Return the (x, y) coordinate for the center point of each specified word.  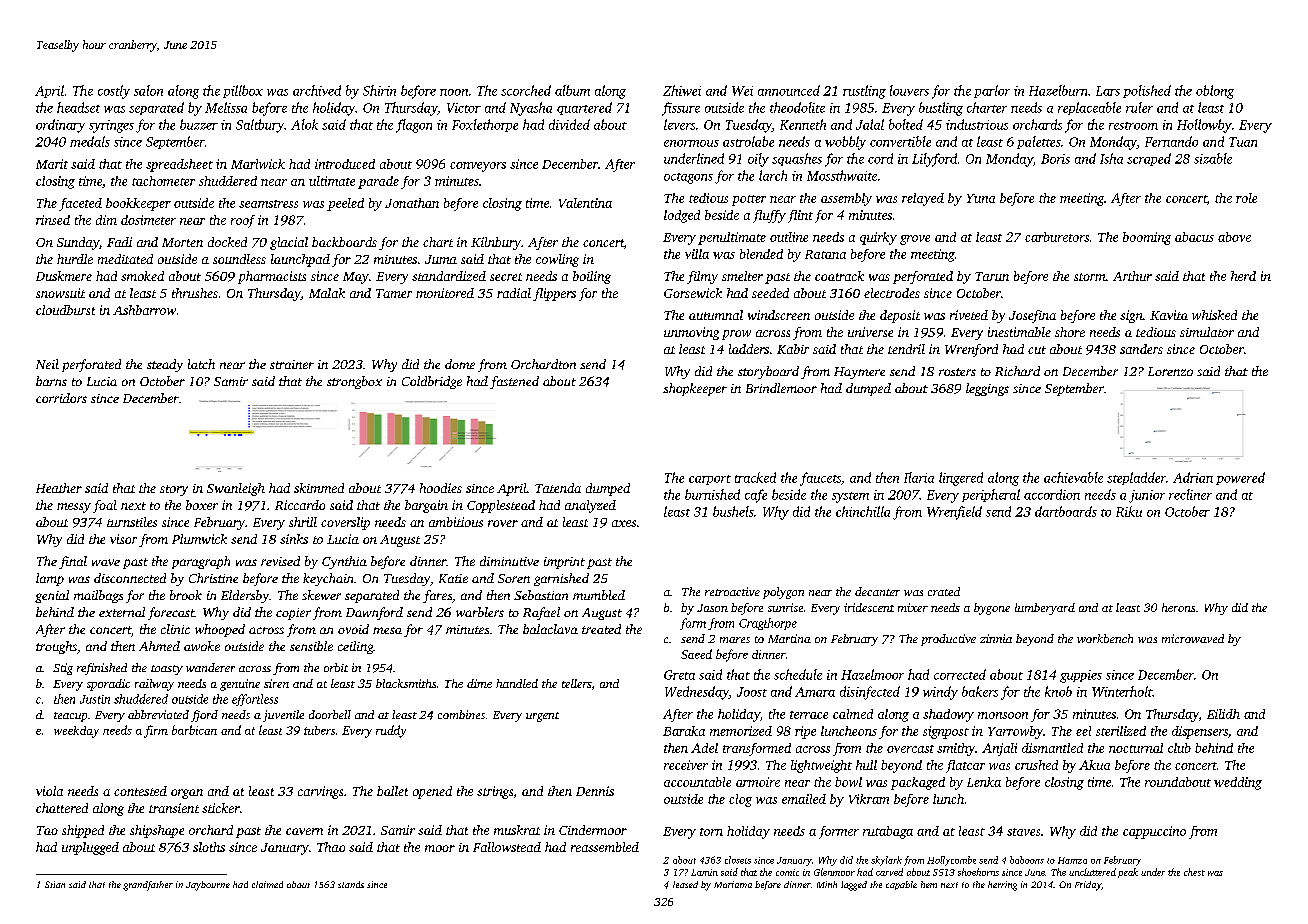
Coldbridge (432, 382)
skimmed (319, 488)
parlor (992, 91)
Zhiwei (682, 90)
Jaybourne (208, 886)
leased (685, 884)
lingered (961, 479)
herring (1002, 886)
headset (78, 107)
